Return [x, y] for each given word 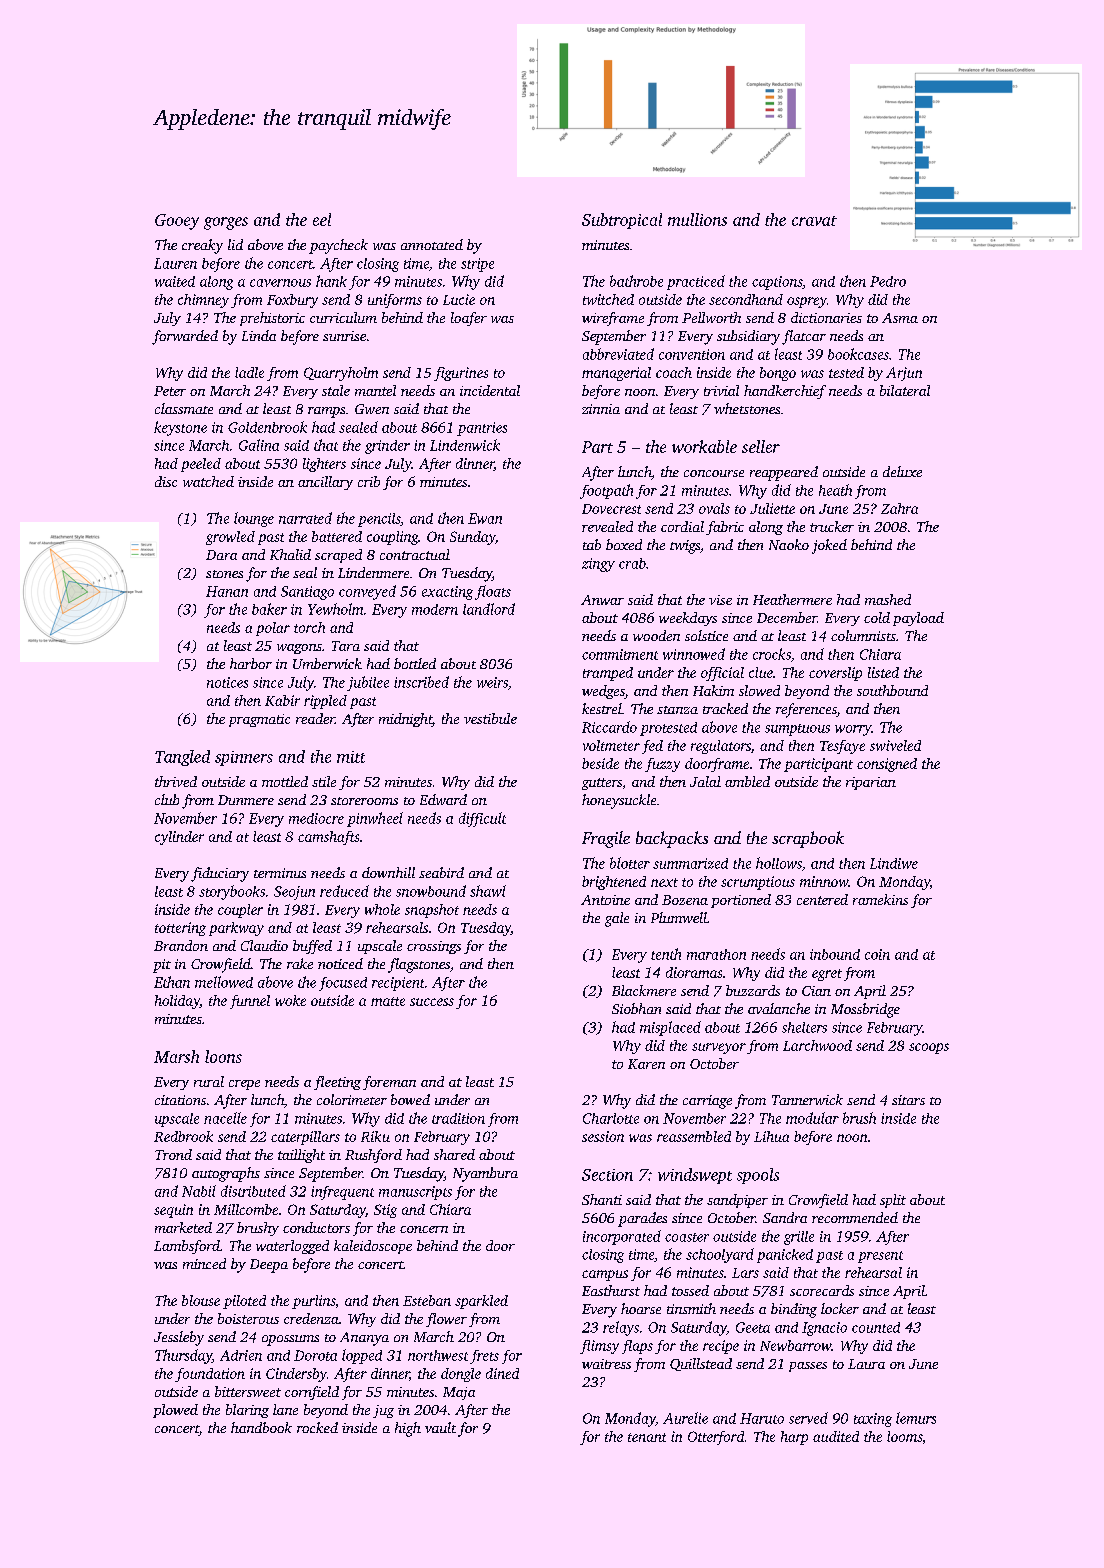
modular [812, 1118]
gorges [226, 223]
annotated [432, 244]
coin [877, 954]
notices [227, 682]
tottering [180, 929]
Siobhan [636, 1008]
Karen [646, 1064]
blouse [201, 1300]
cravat [814, 221]
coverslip [835, 674]
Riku [375, 1136]
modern [435, 609]
